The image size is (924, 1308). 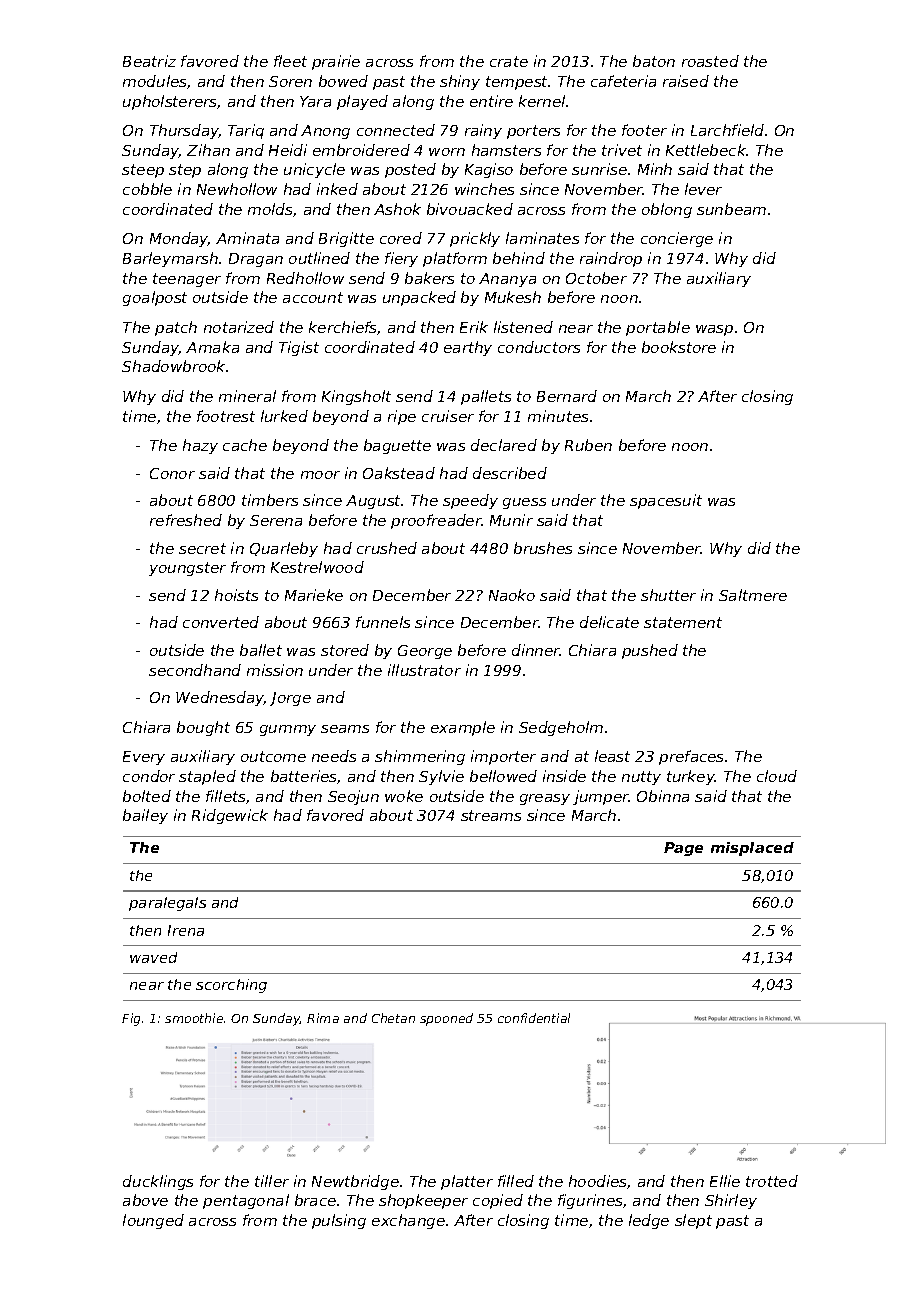 What do you see at coordinates (706, 150) in the screenshot?
I see `Kettlebeck` at bounding box center [706, 150].
